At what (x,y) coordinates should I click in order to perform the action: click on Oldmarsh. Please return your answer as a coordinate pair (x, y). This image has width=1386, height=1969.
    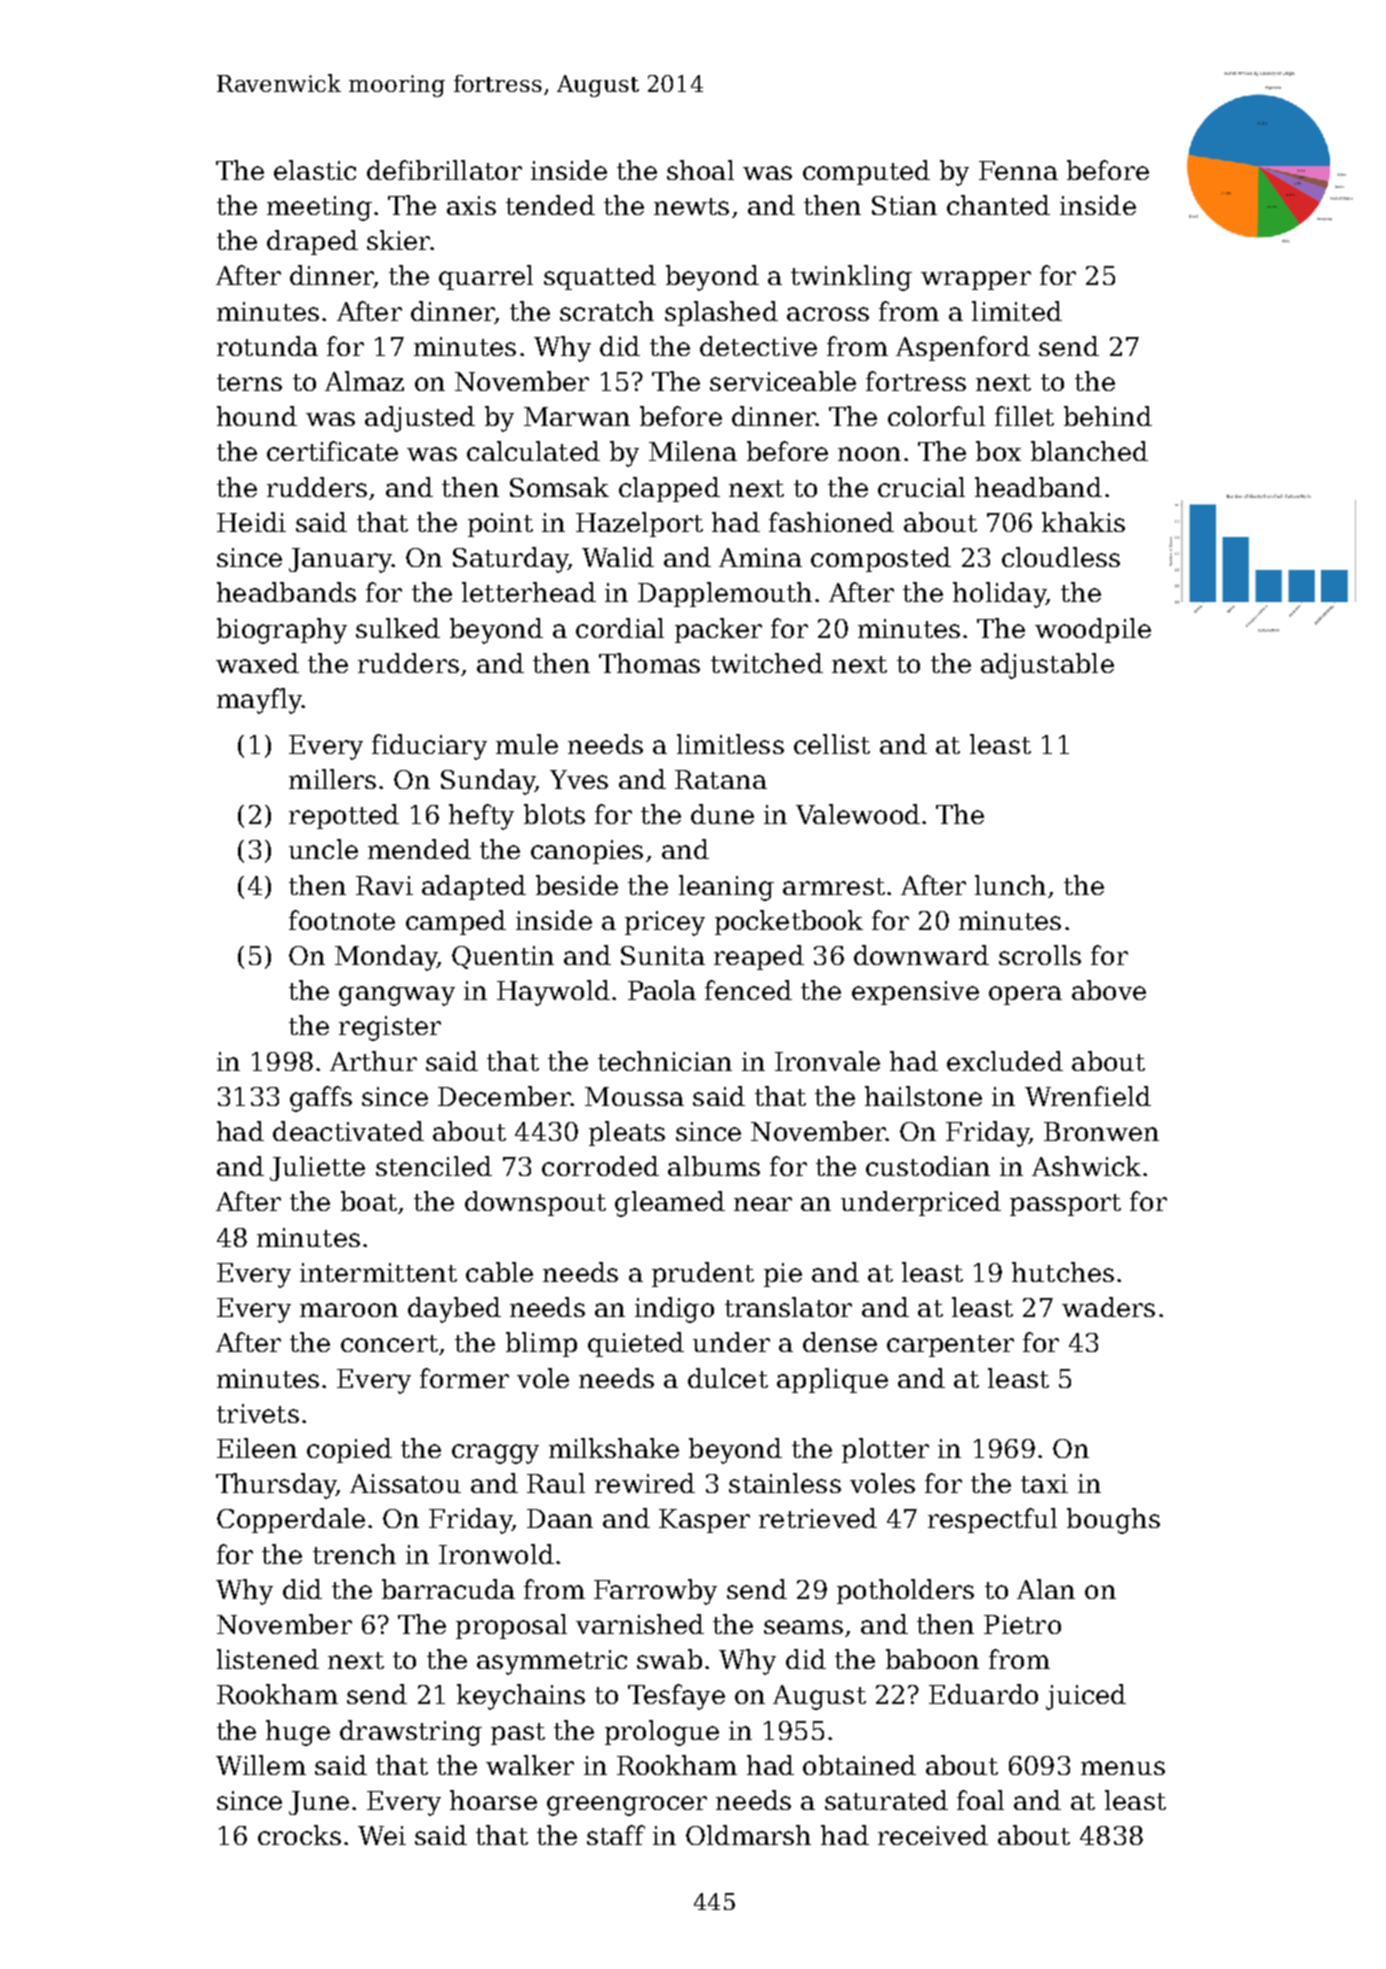
    Looking at the image, I should click on (748, 1835).
